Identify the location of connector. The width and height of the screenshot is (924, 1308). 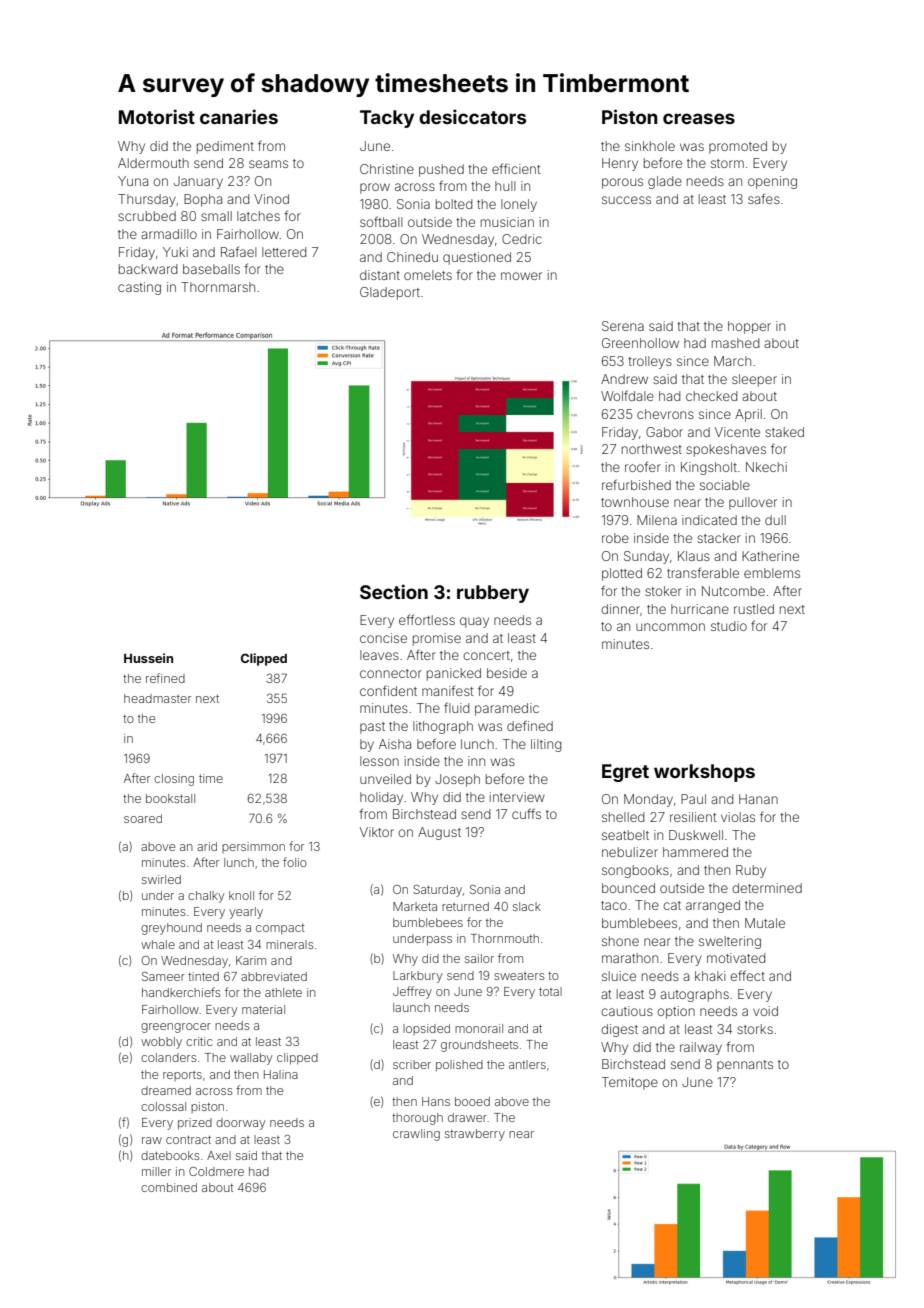
(391, 673).
